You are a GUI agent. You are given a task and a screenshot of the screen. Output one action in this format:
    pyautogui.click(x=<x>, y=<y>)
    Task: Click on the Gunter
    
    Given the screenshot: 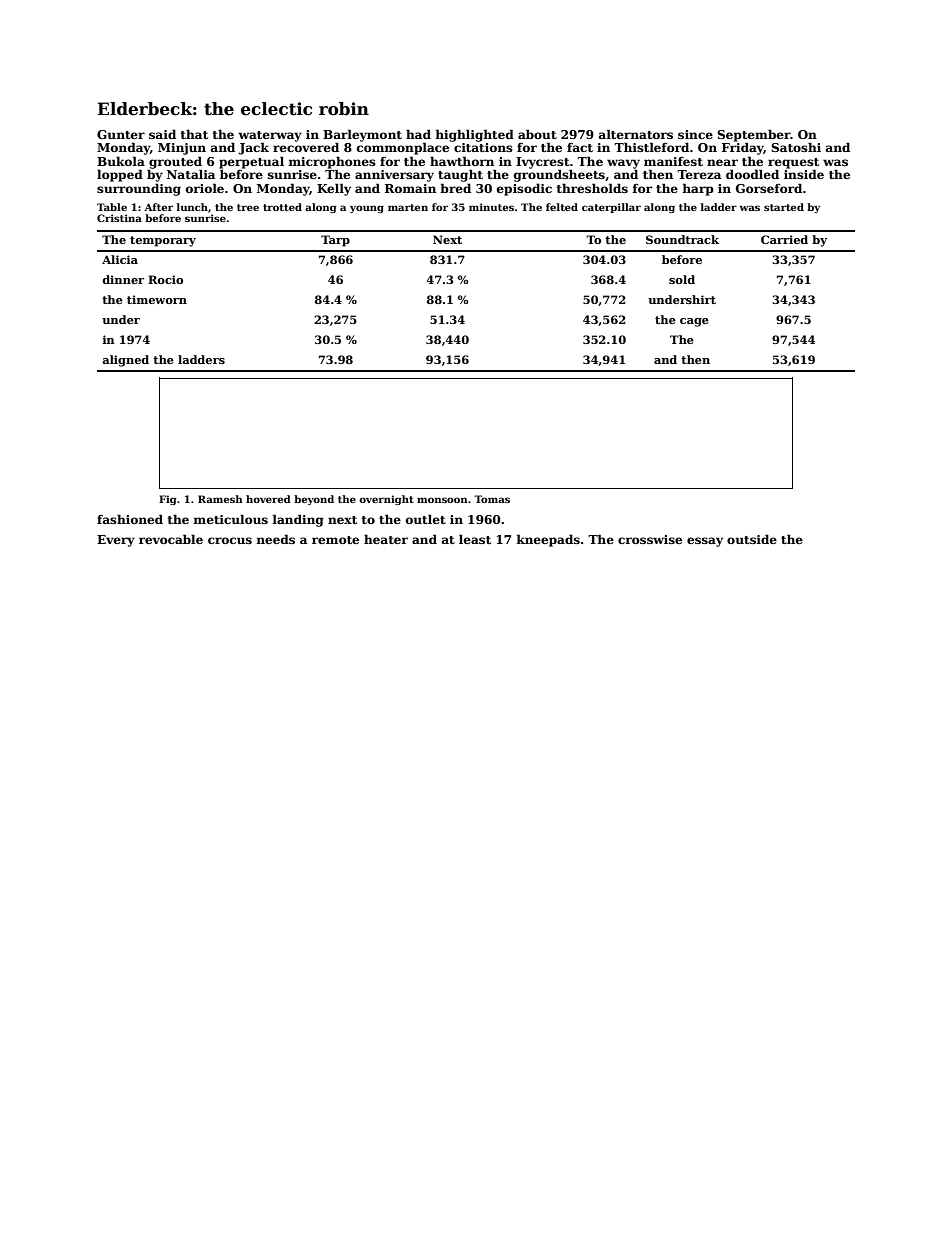 What is the action you would take?
    pyautogui.click(x=121, y=134)
